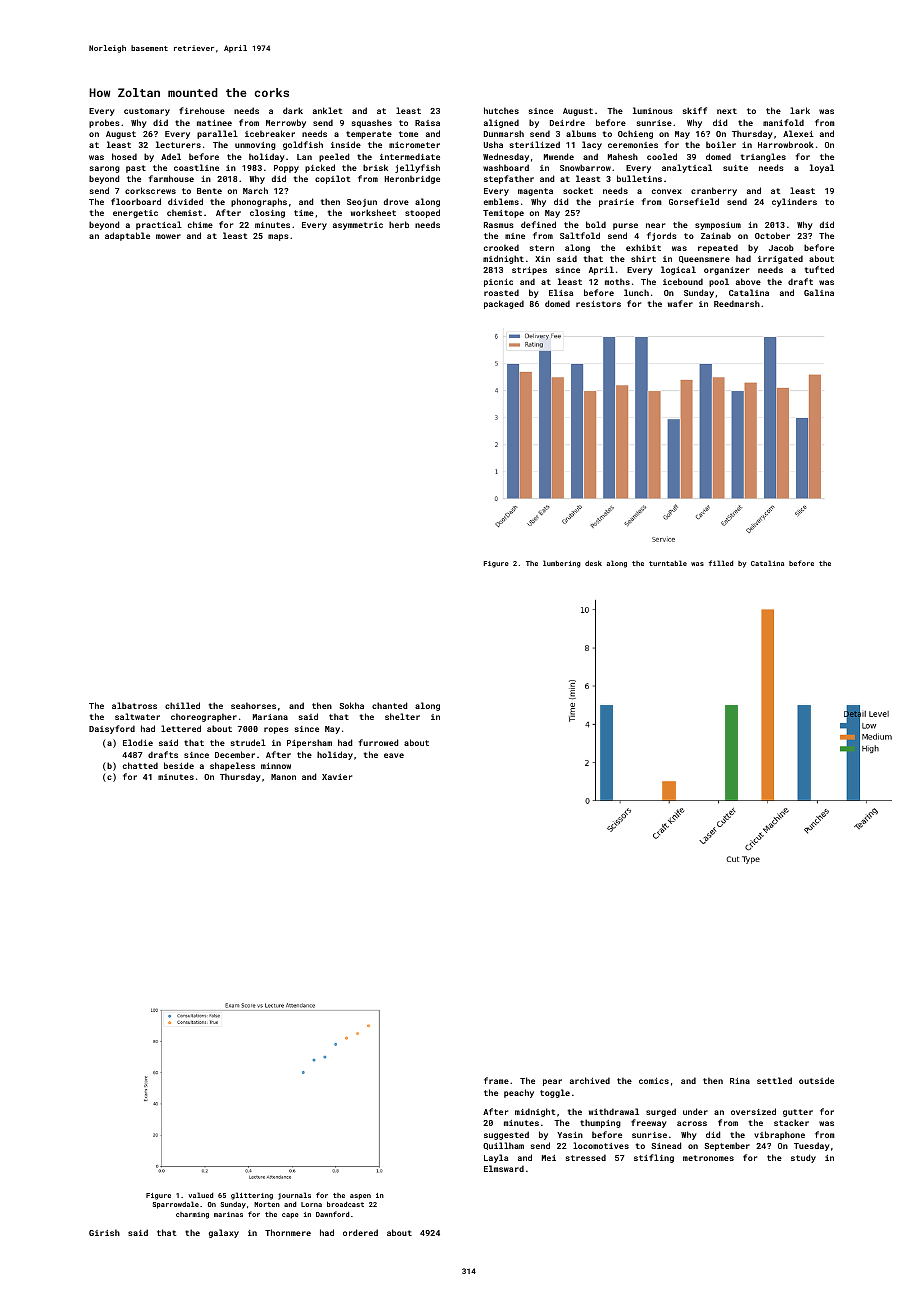 Image resolution: width=924 pixels, height=1308 pixels. What do you see at coordinates (402, 716) in the document?
I see `shelter` at bounding box center [402, 716].
